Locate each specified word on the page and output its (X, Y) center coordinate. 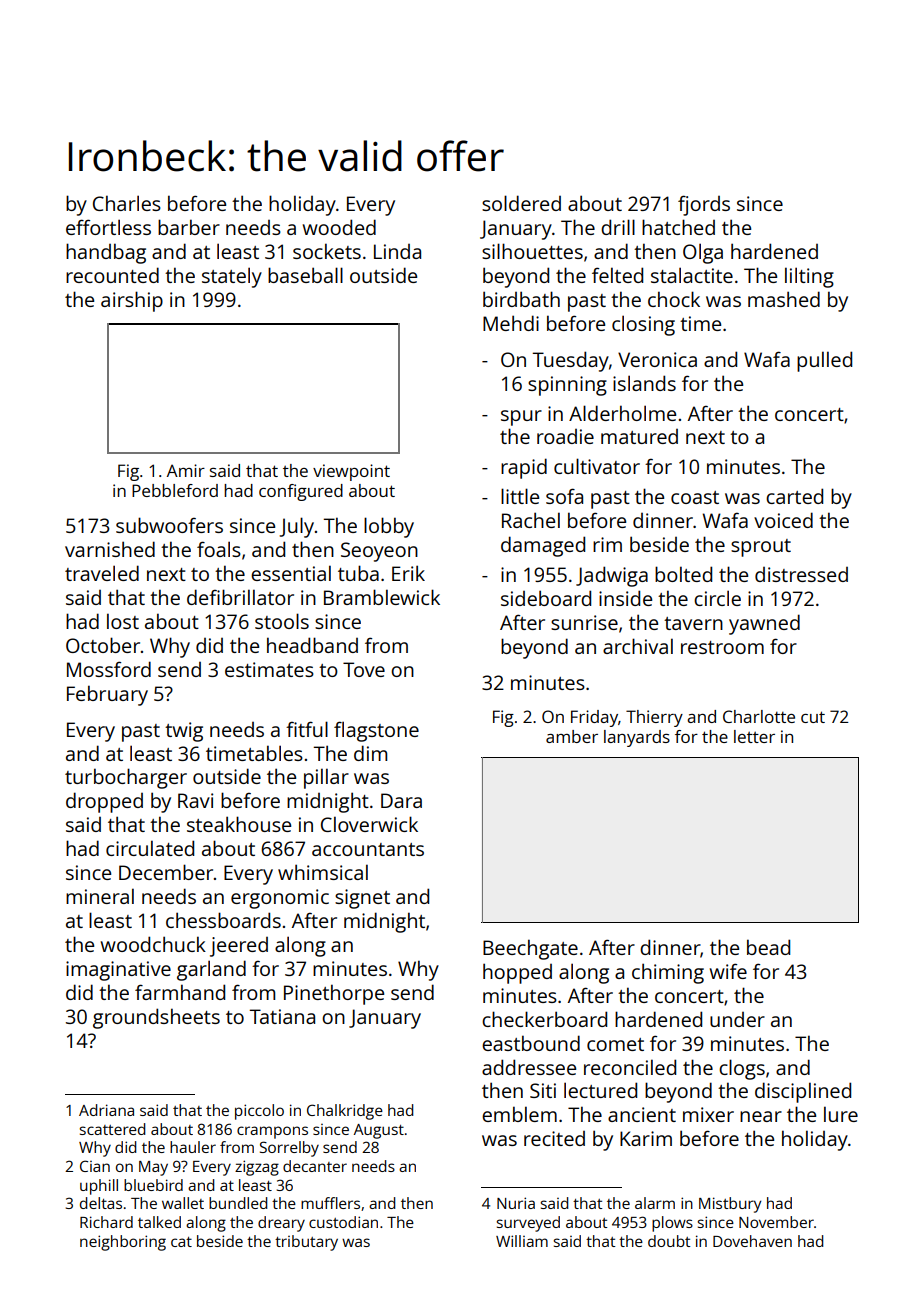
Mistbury (730, 1205)
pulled (824, 361)
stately (232, 277)
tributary (306, 1243)
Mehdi (511, 323)
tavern (693, 623)
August (379, 1131)
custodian (343, 1222)
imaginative (118, 971)
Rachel (531, 520)
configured (301, 492)
